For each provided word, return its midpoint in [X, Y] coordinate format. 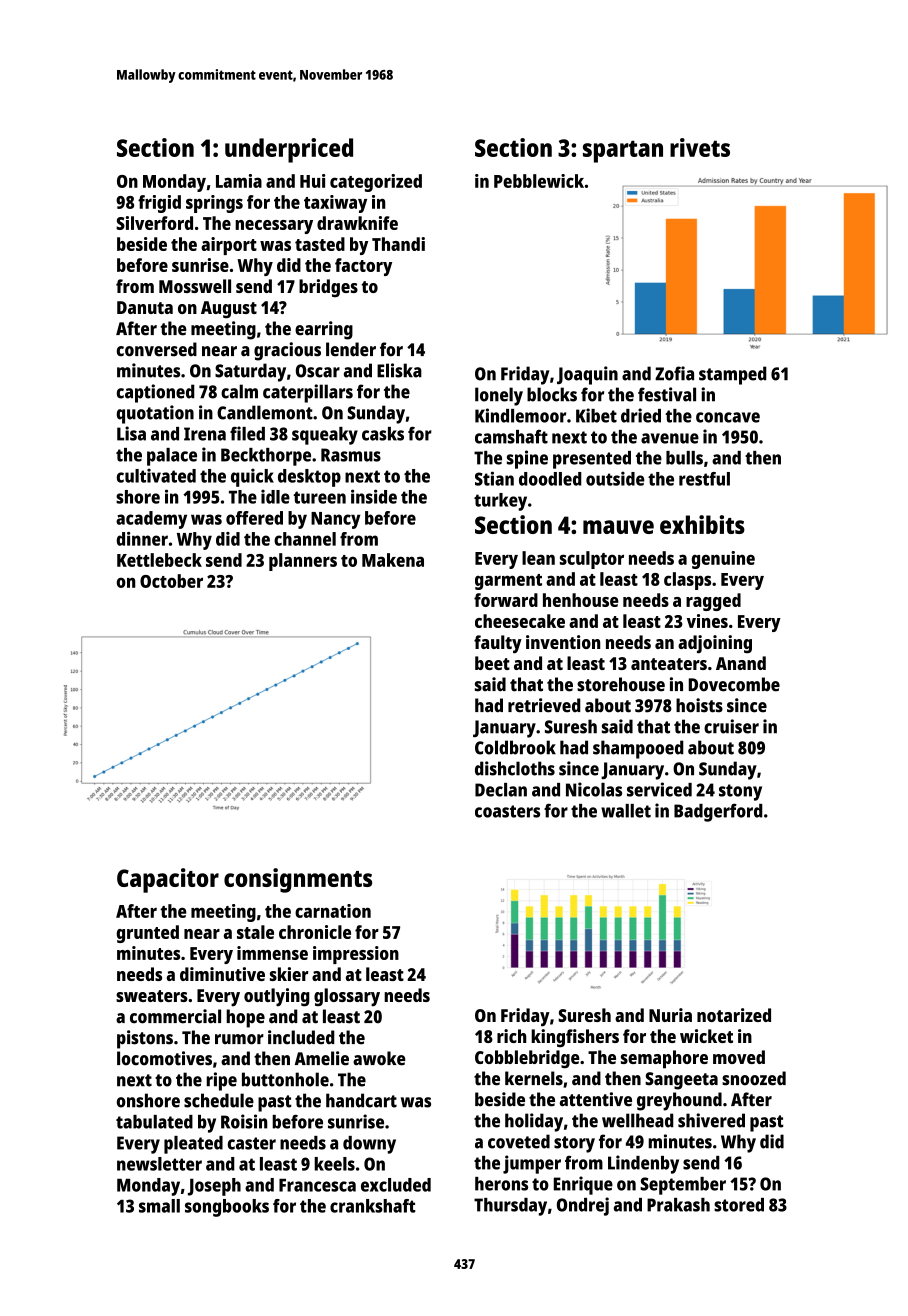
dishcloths [515, 768]
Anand [741, 663]
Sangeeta [681, 1081]
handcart [361, 1100]
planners [303, 562]
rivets [700, 147]
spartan [623, 151]
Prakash [678, 1205]
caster [252, 1143]
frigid [159, 204]
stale [255, 932]
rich [511, 1036]
